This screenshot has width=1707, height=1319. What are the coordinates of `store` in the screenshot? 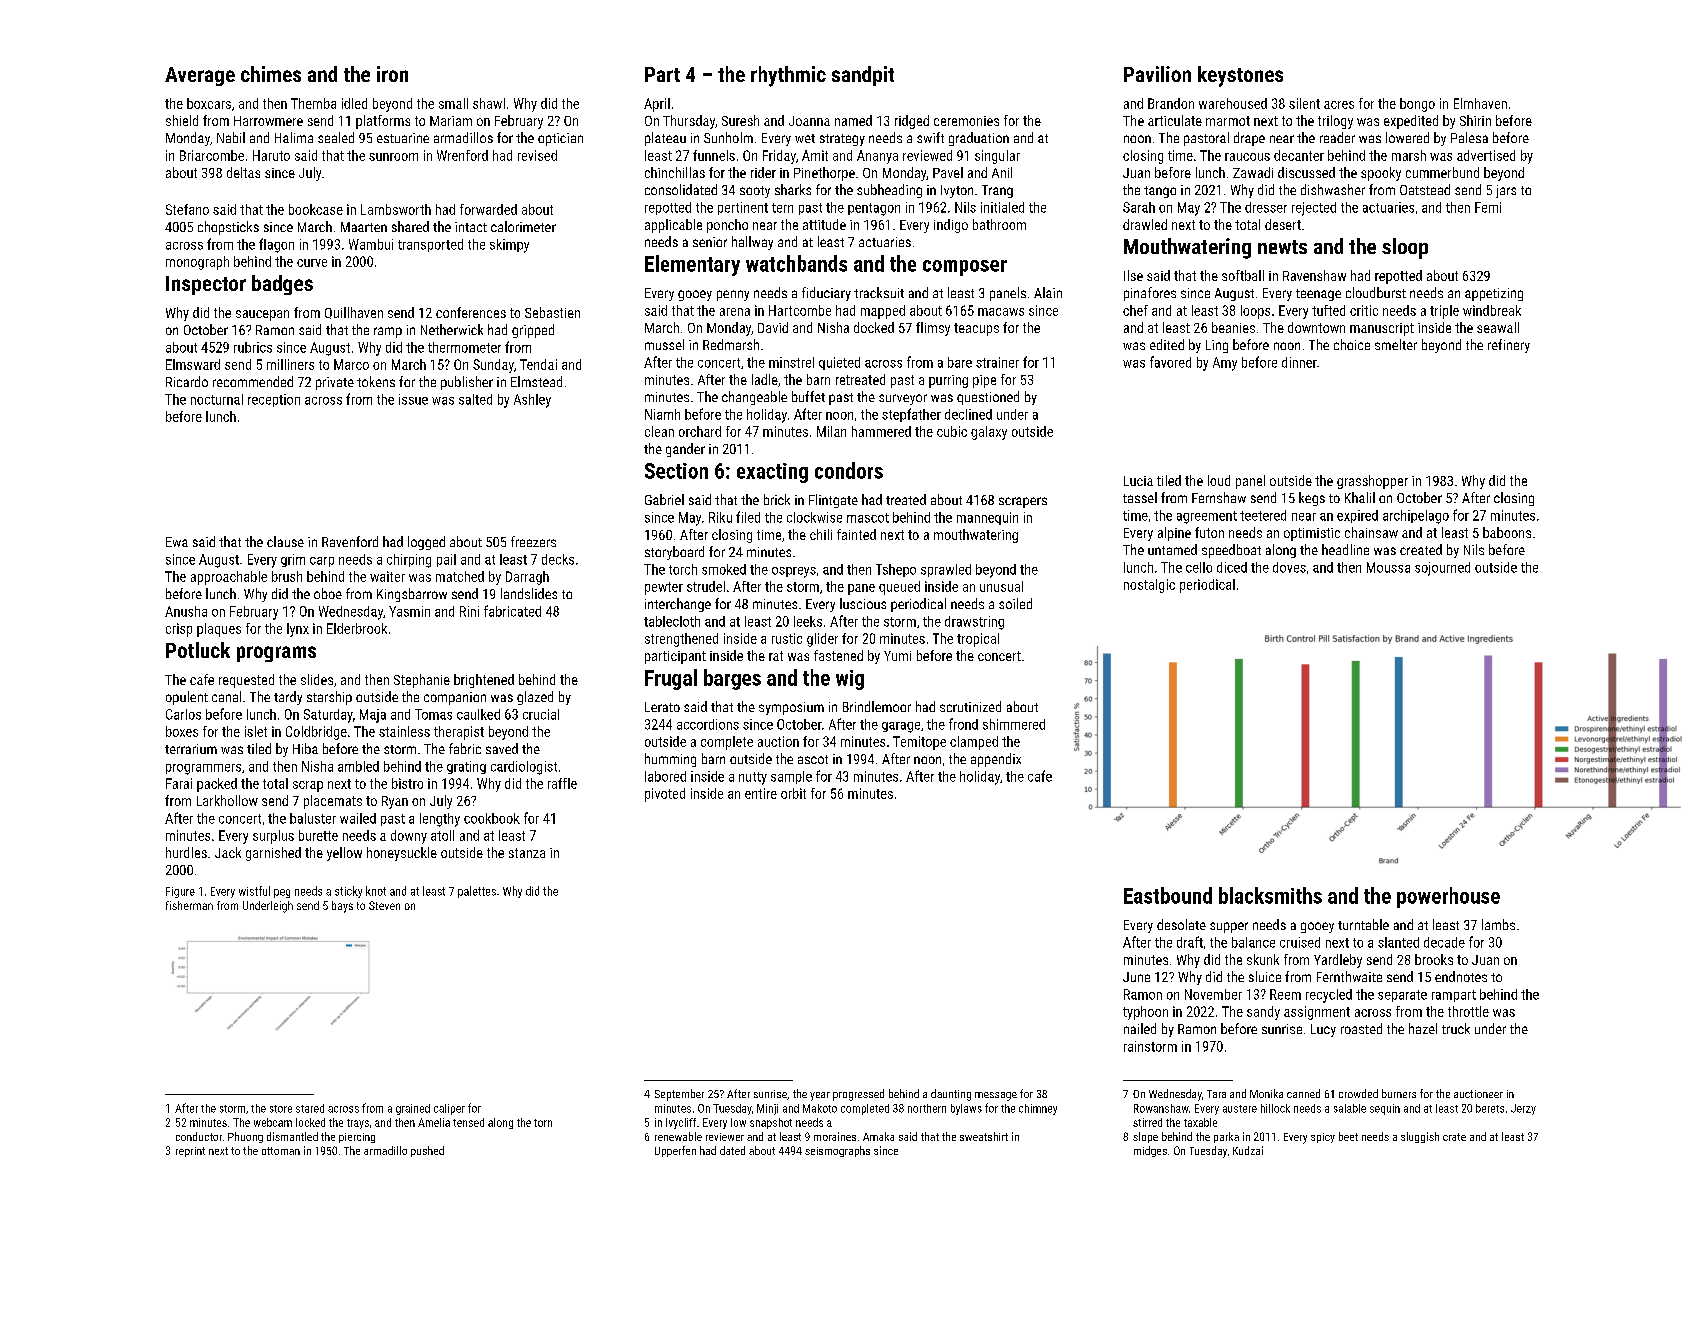 It's located at (281, 1109).
